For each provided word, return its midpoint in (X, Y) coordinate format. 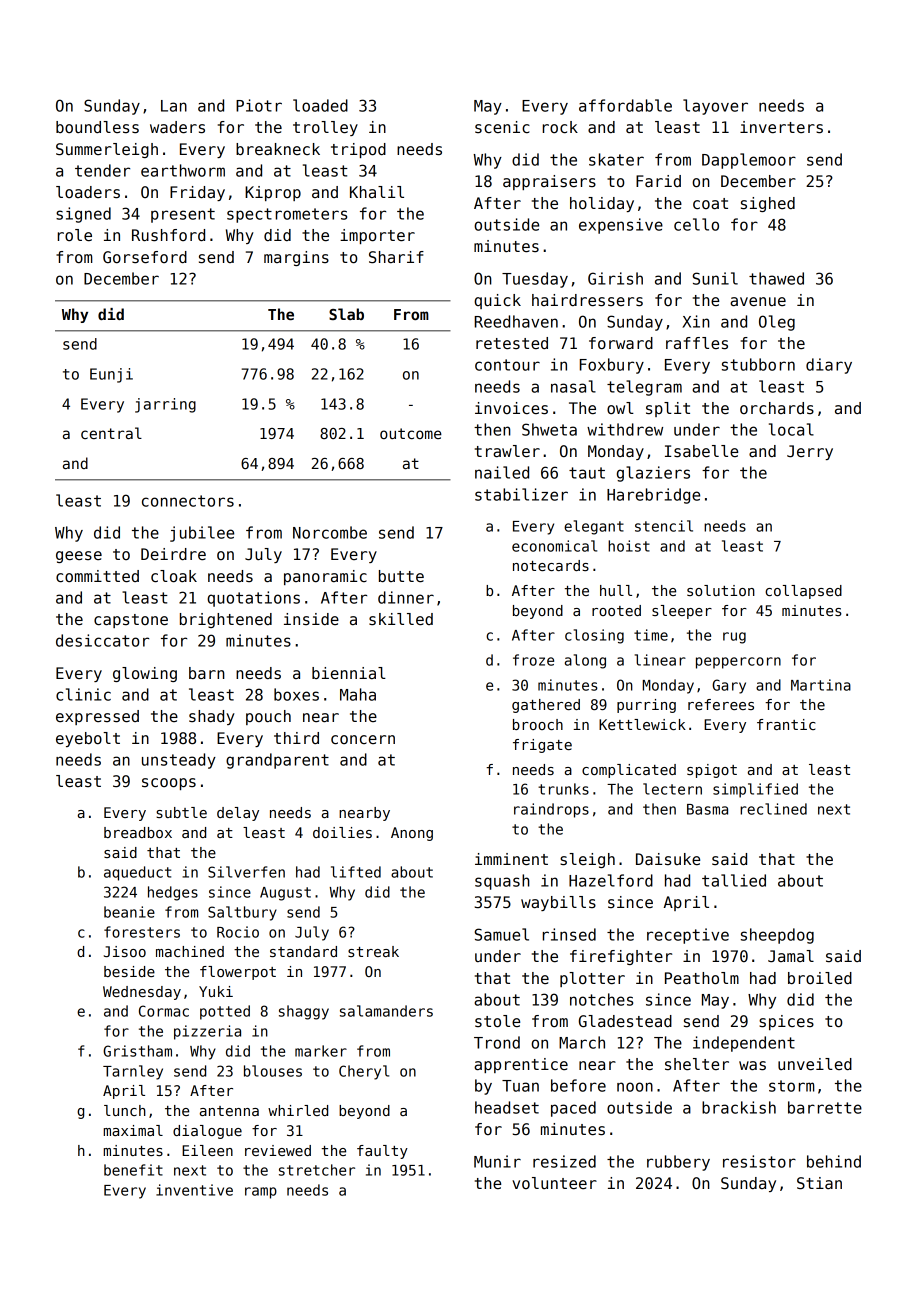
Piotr (259, 105)
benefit (133, 1170)
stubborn (758, 364)
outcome (411, 433)
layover (715, 107)
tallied (734, 880)
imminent (511, 859)
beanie (129, 912)
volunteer (554, 1183)
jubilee (202, 534)
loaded (320, 105)
